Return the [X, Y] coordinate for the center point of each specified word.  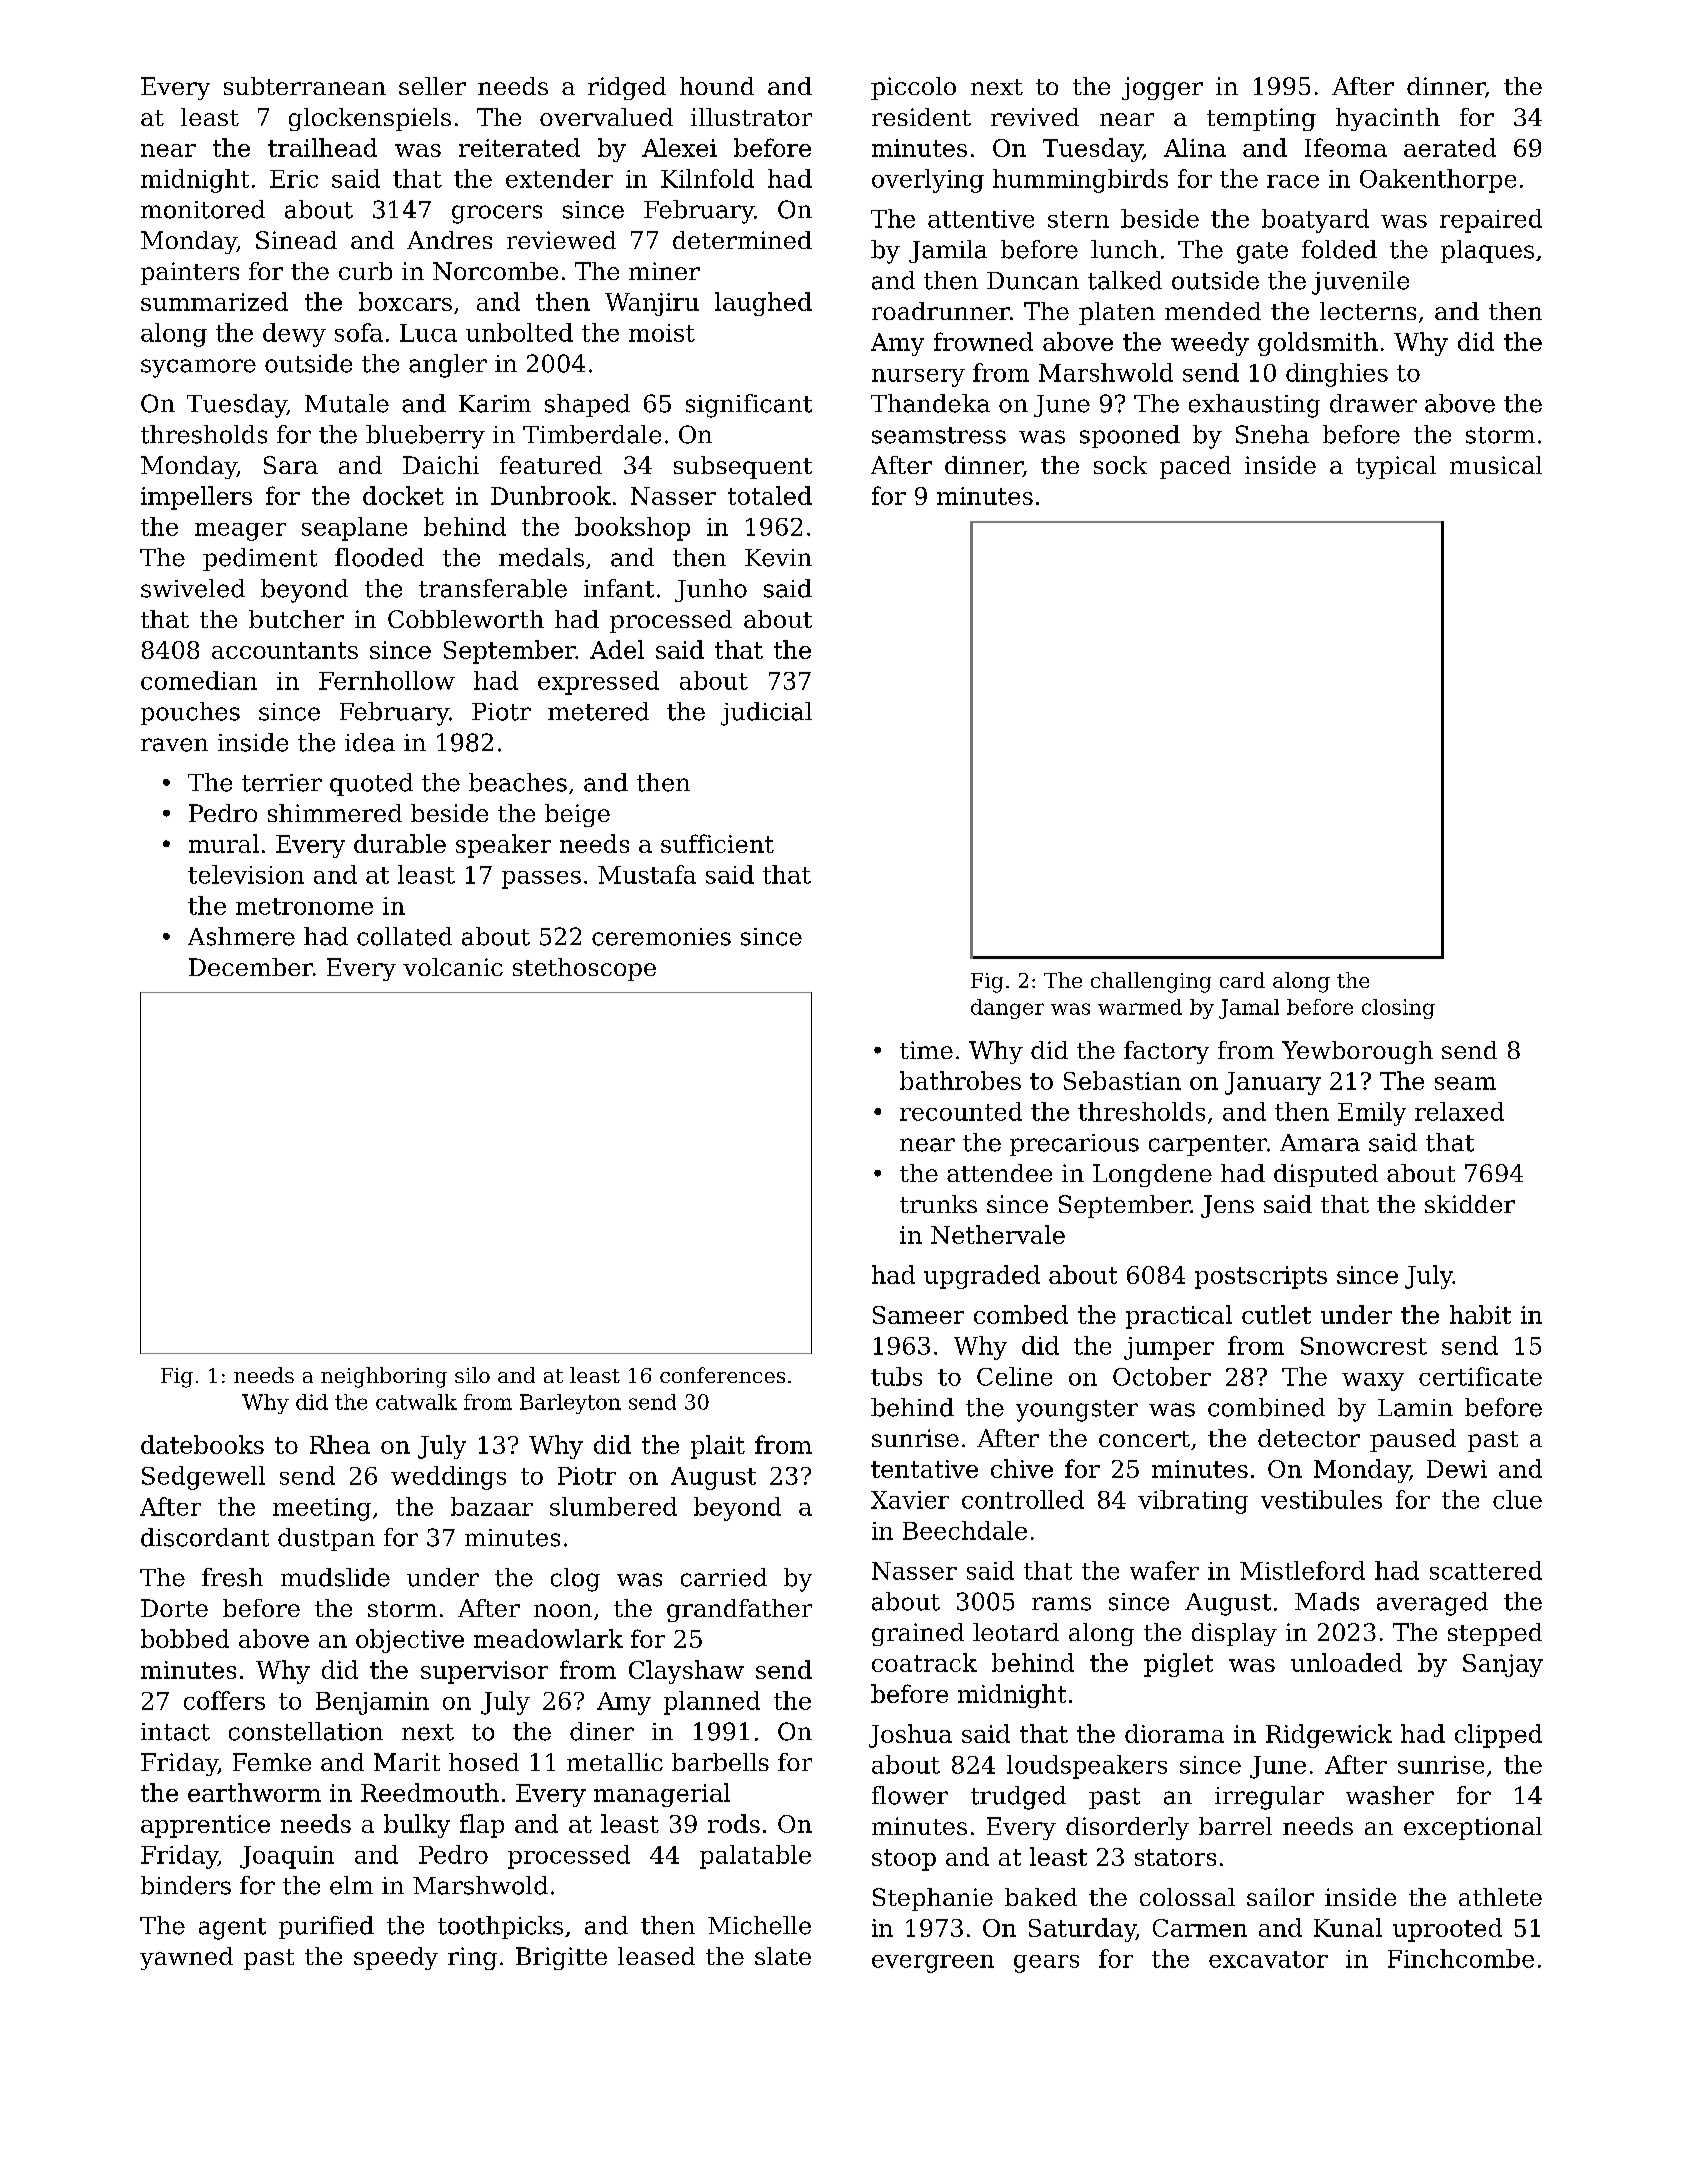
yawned [186, 1958]
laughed [763, 304]
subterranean [305, 86]
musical [1496, 465]
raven [174, 745]
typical [1396, 467]
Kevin [778, 558]
